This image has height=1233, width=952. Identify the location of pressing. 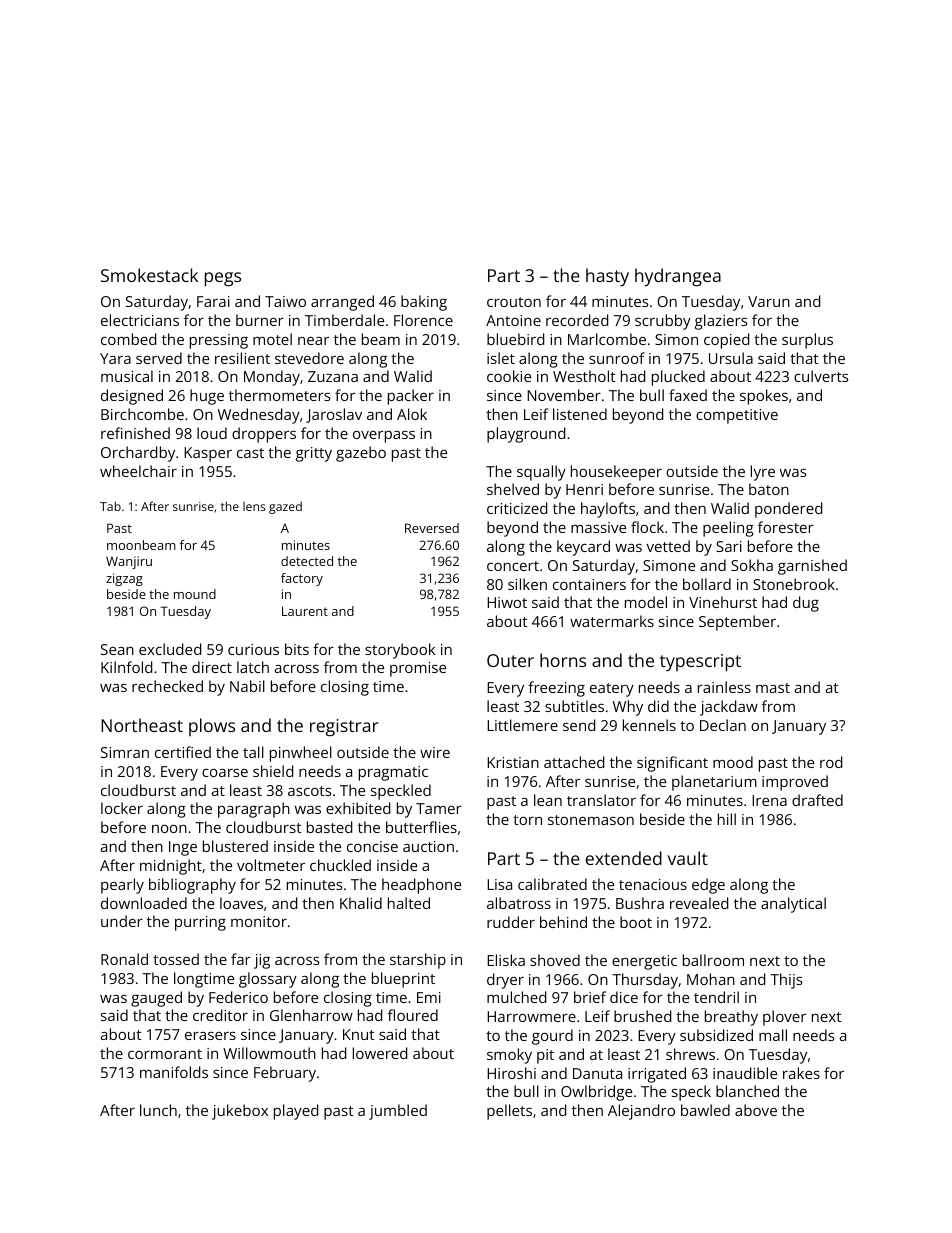
(219, 341).
